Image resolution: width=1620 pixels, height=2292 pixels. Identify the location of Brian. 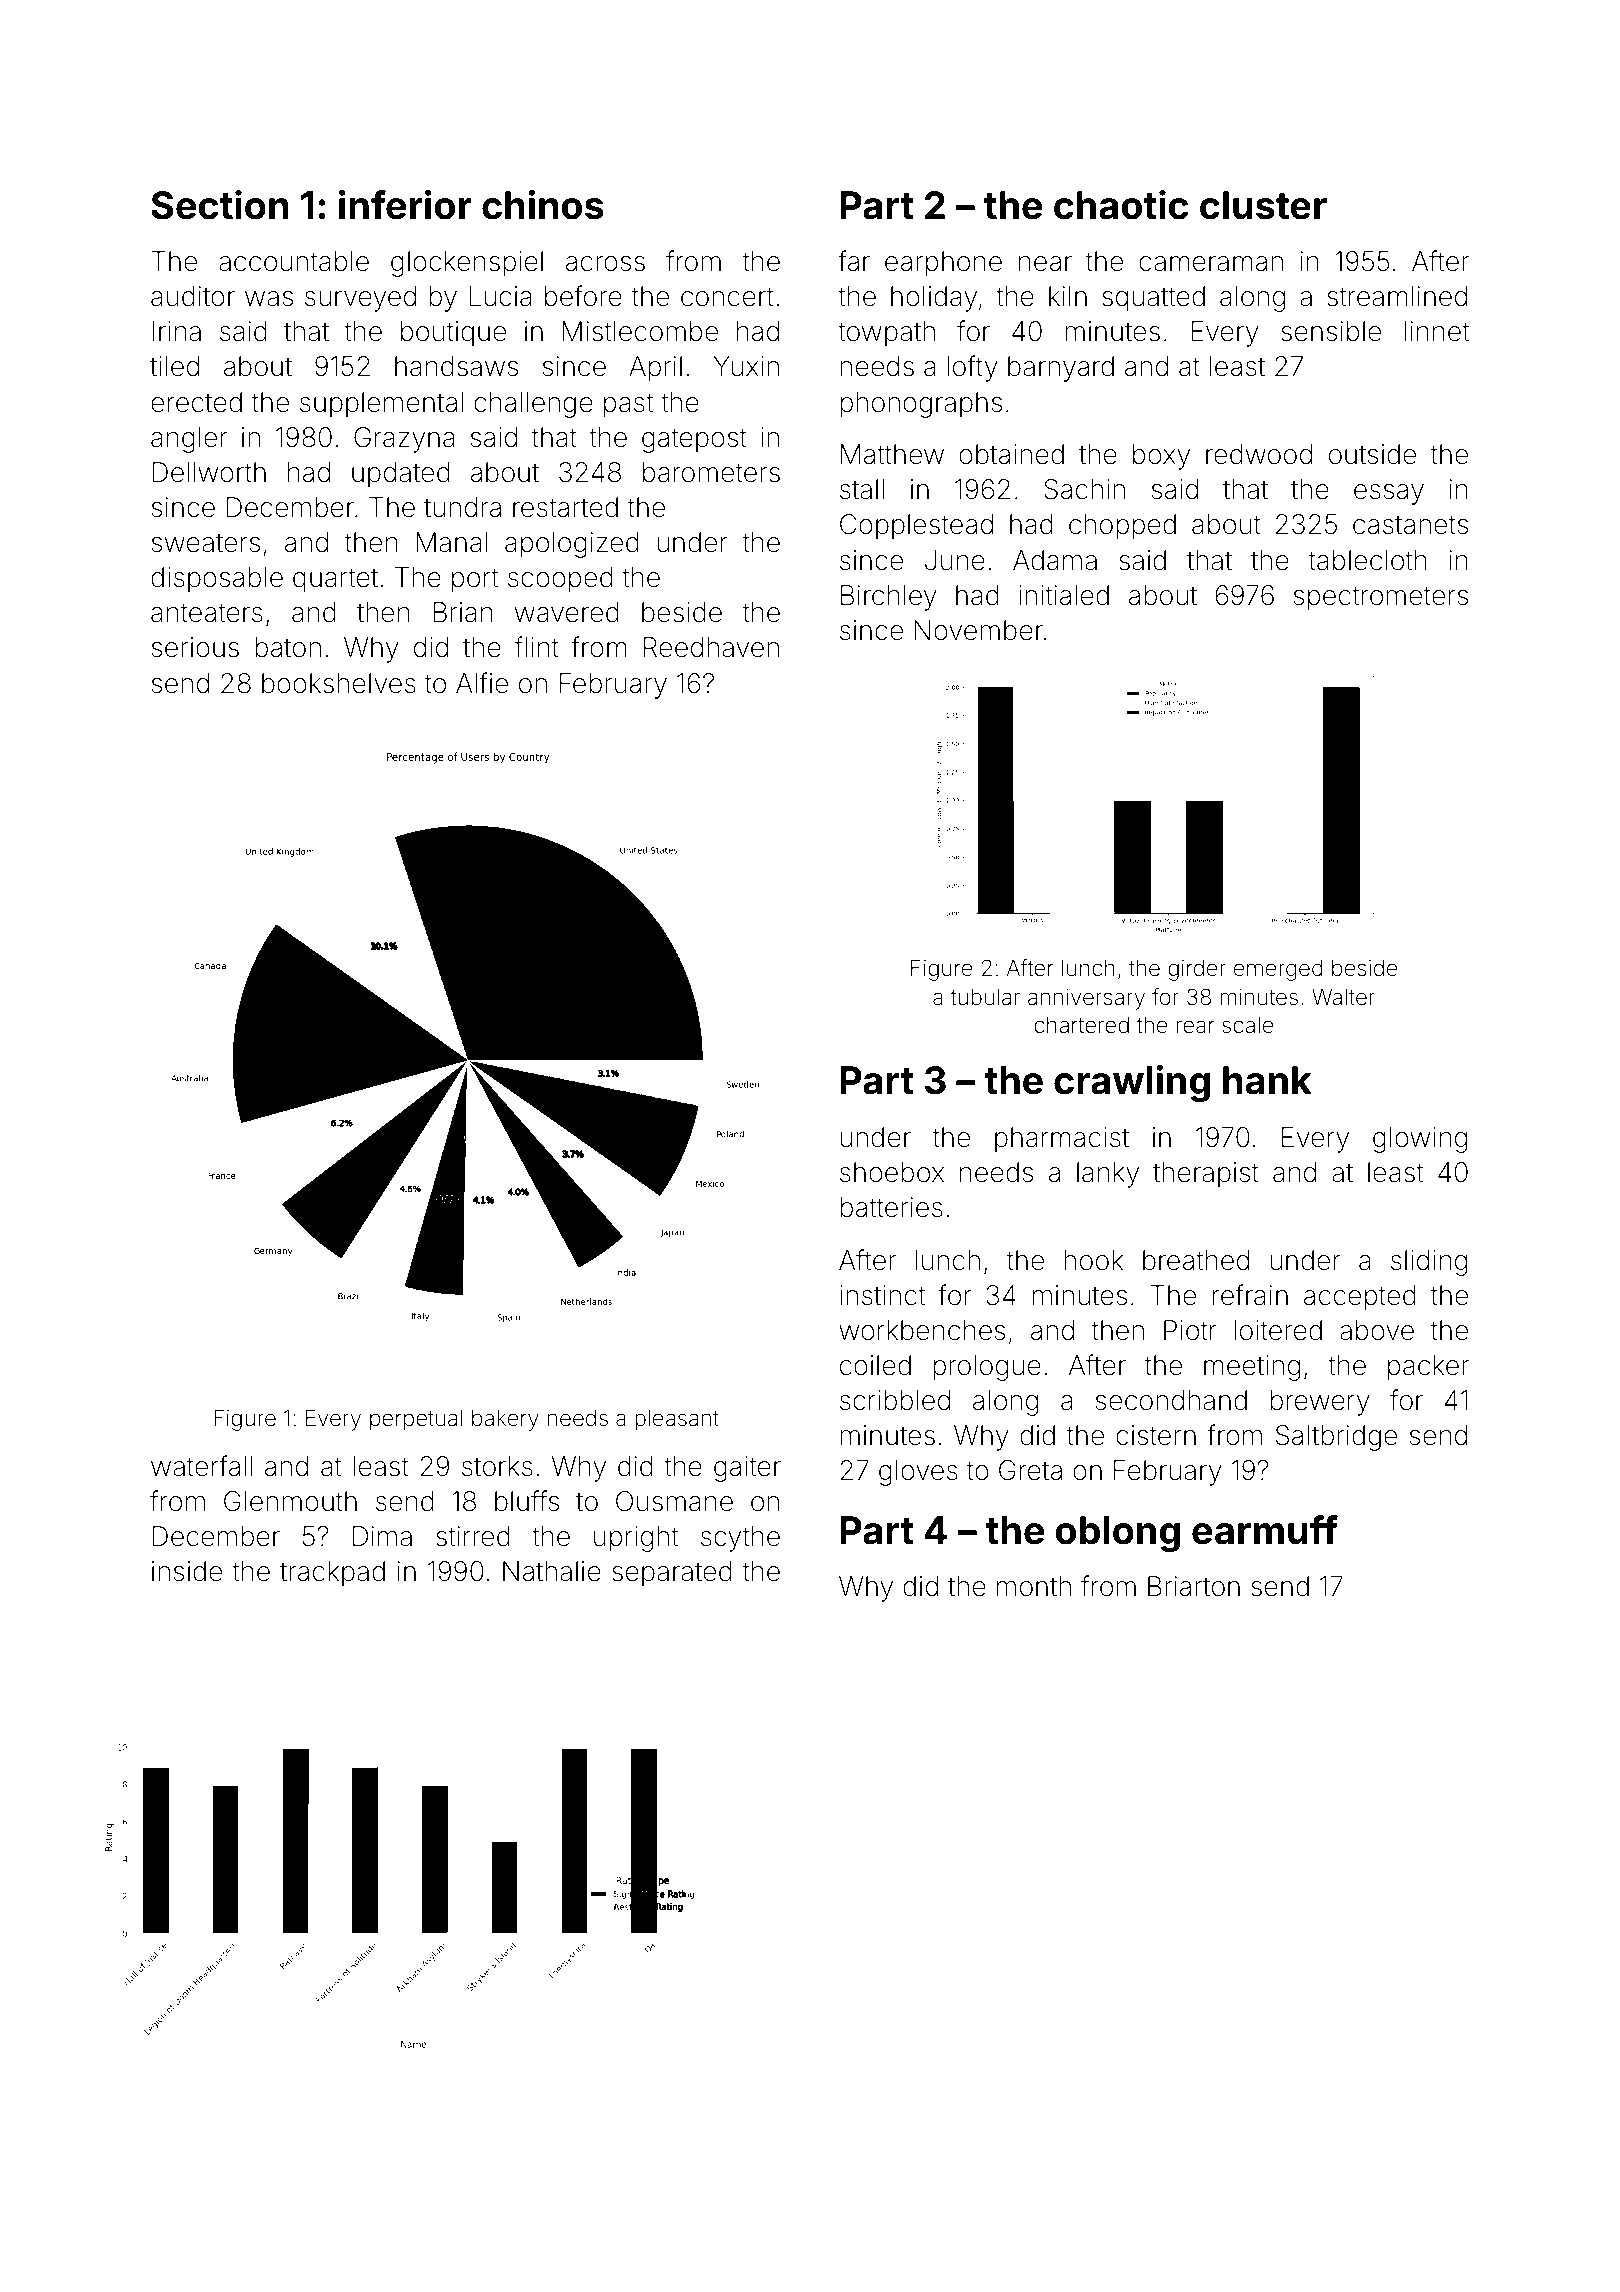
(463, 612).
